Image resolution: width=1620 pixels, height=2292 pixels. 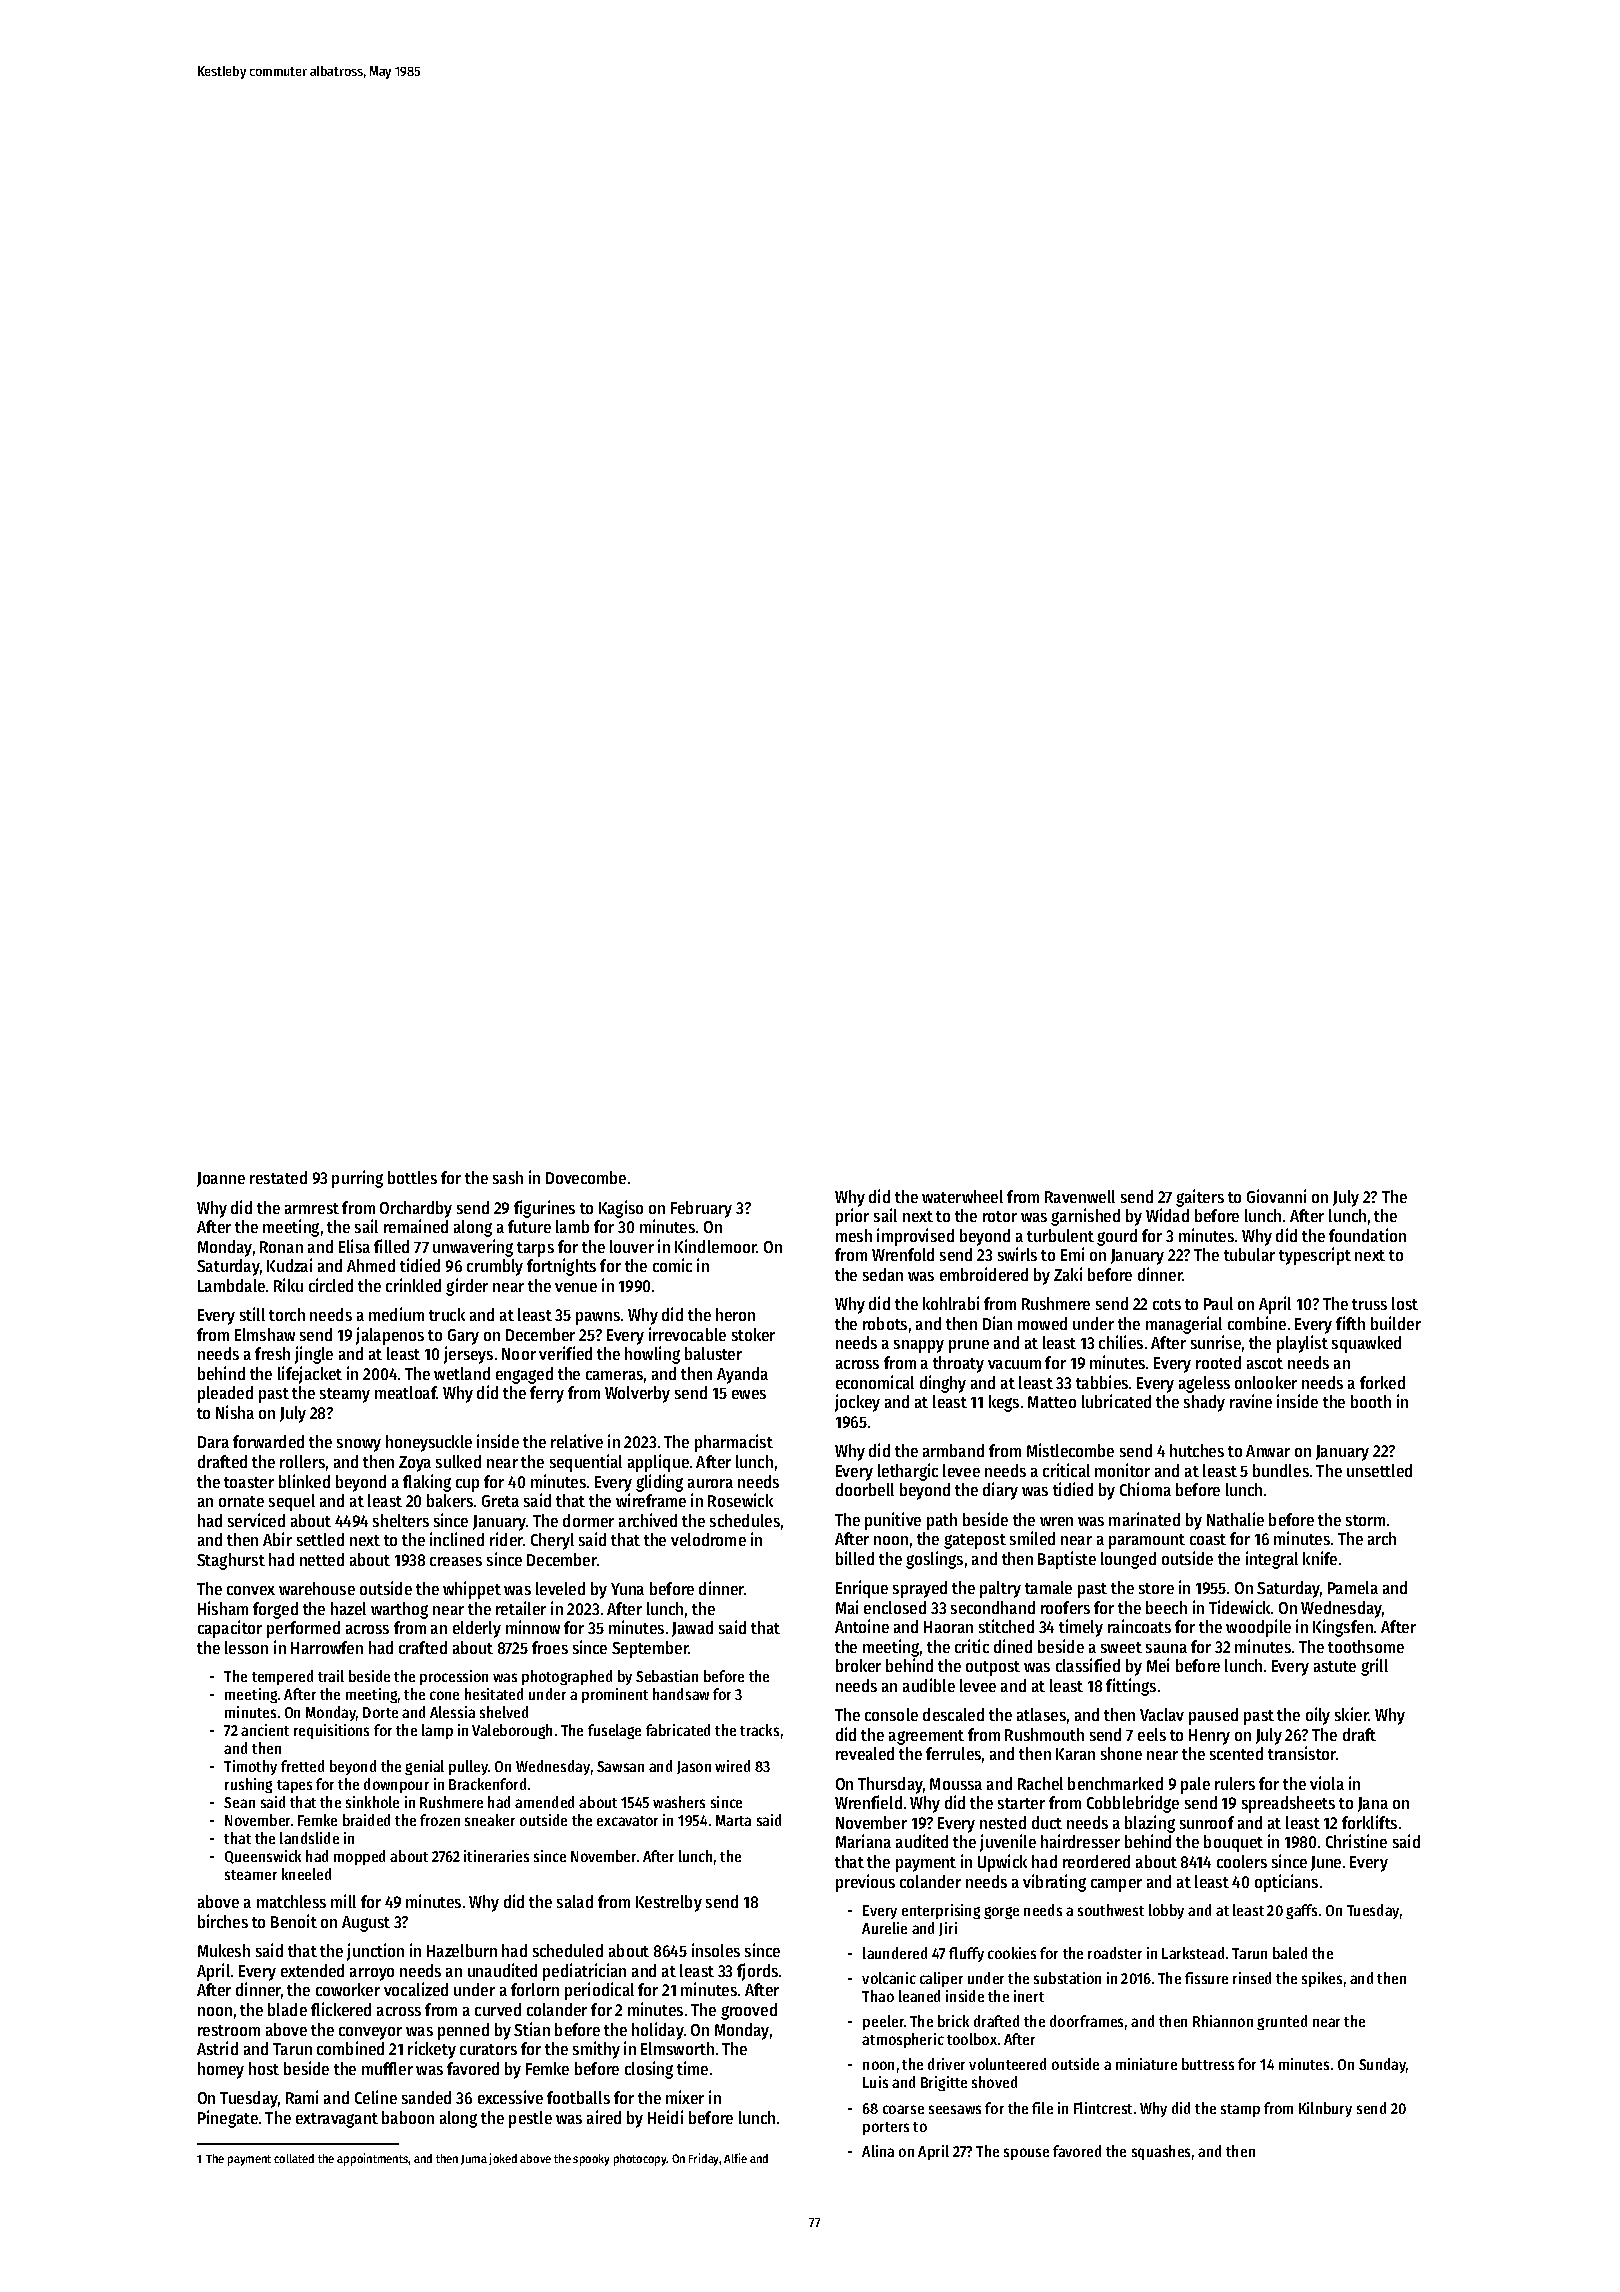 What do you see at coordinates (302, 2097) in the screenshot?
I see `Rami` at bounding box center [302, 2097].
